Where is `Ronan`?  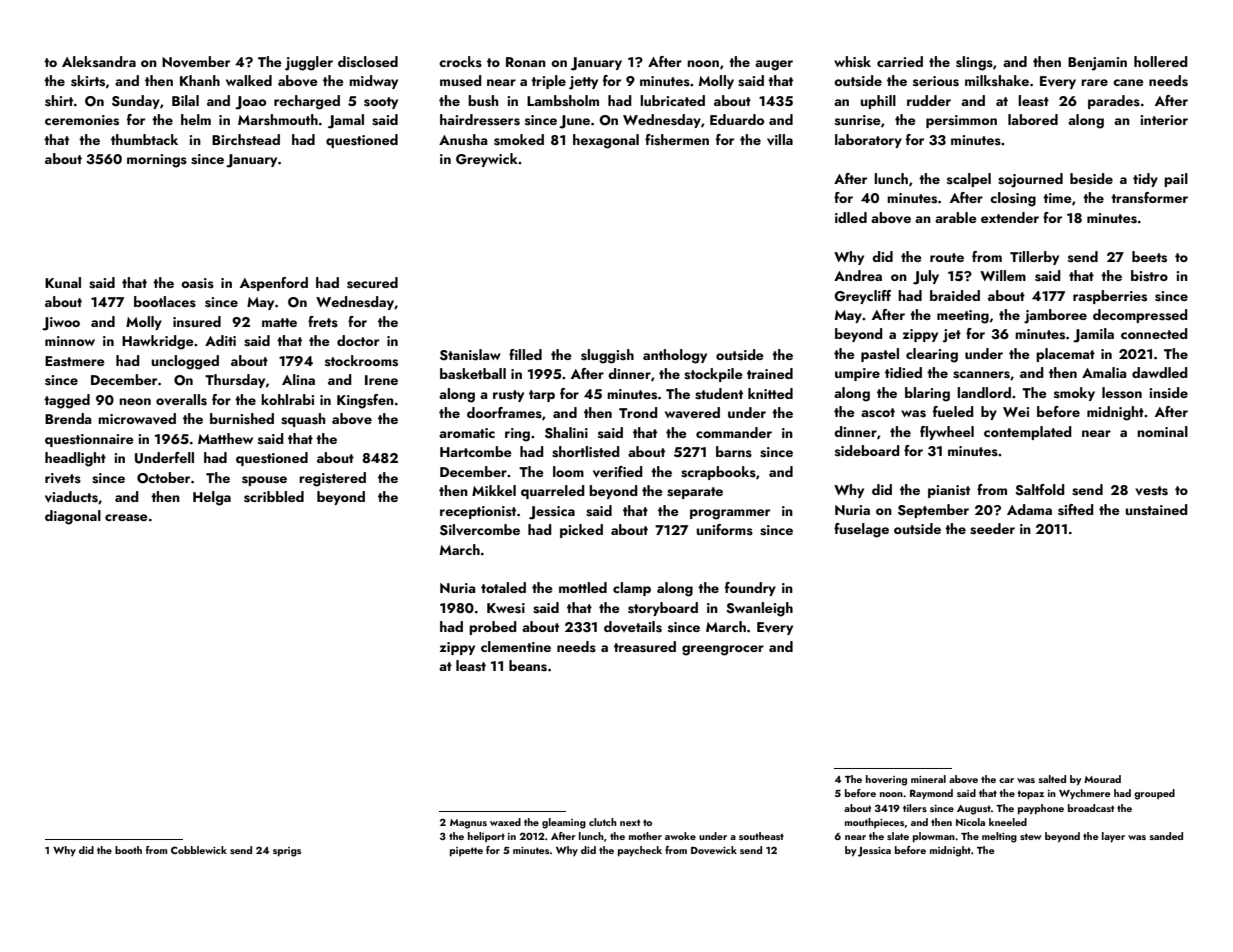
Ronan is located at coordinates (526, 62).
